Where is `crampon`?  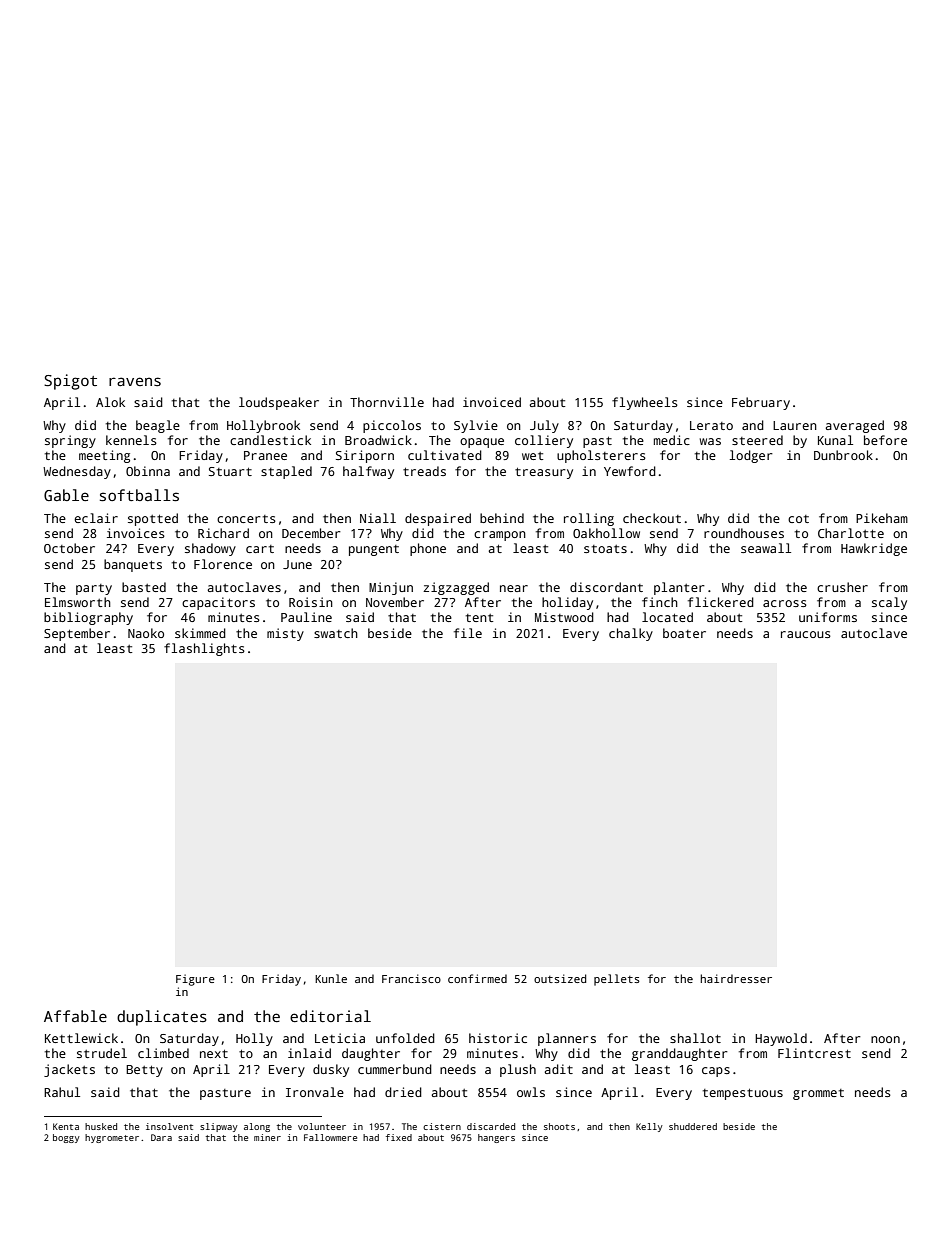
crampon is located at coordinates (500, 536).
